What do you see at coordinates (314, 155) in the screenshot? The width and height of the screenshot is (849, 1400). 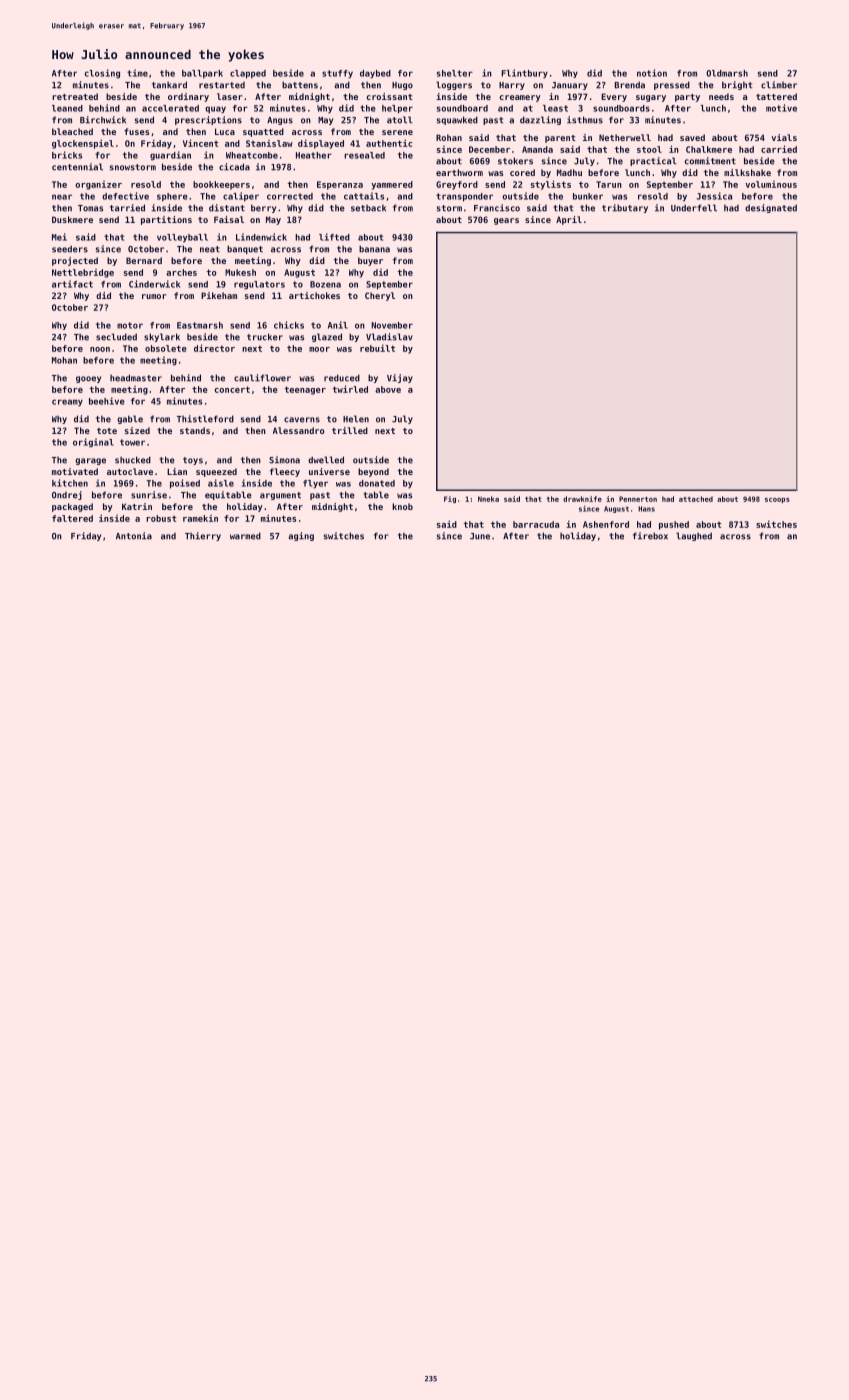 I see `Heather` at bounding box center [314, 155].
